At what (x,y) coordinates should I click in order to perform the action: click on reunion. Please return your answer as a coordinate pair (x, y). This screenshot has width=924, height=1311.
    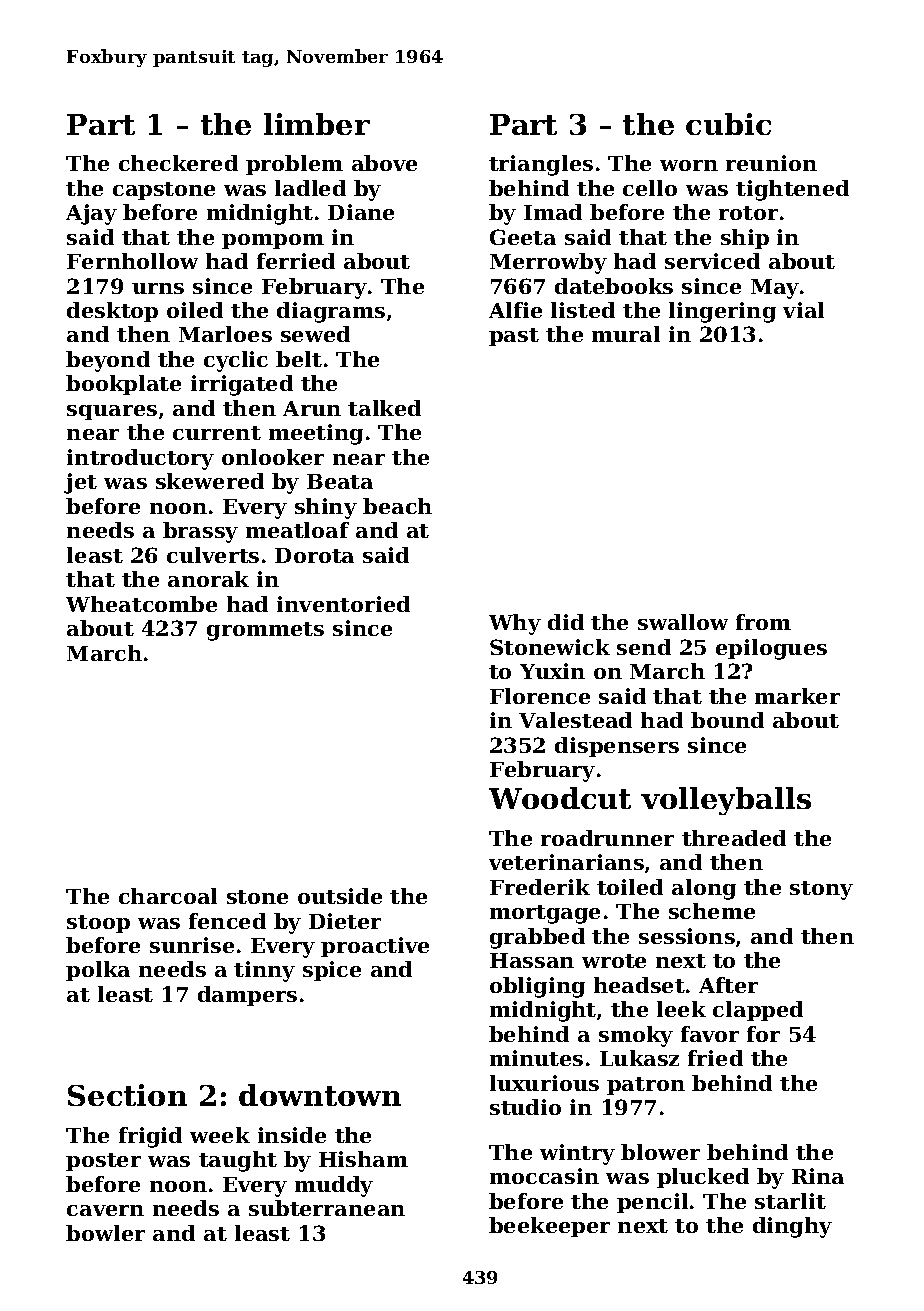
    Looking at the image, I should click on (771, 163).
